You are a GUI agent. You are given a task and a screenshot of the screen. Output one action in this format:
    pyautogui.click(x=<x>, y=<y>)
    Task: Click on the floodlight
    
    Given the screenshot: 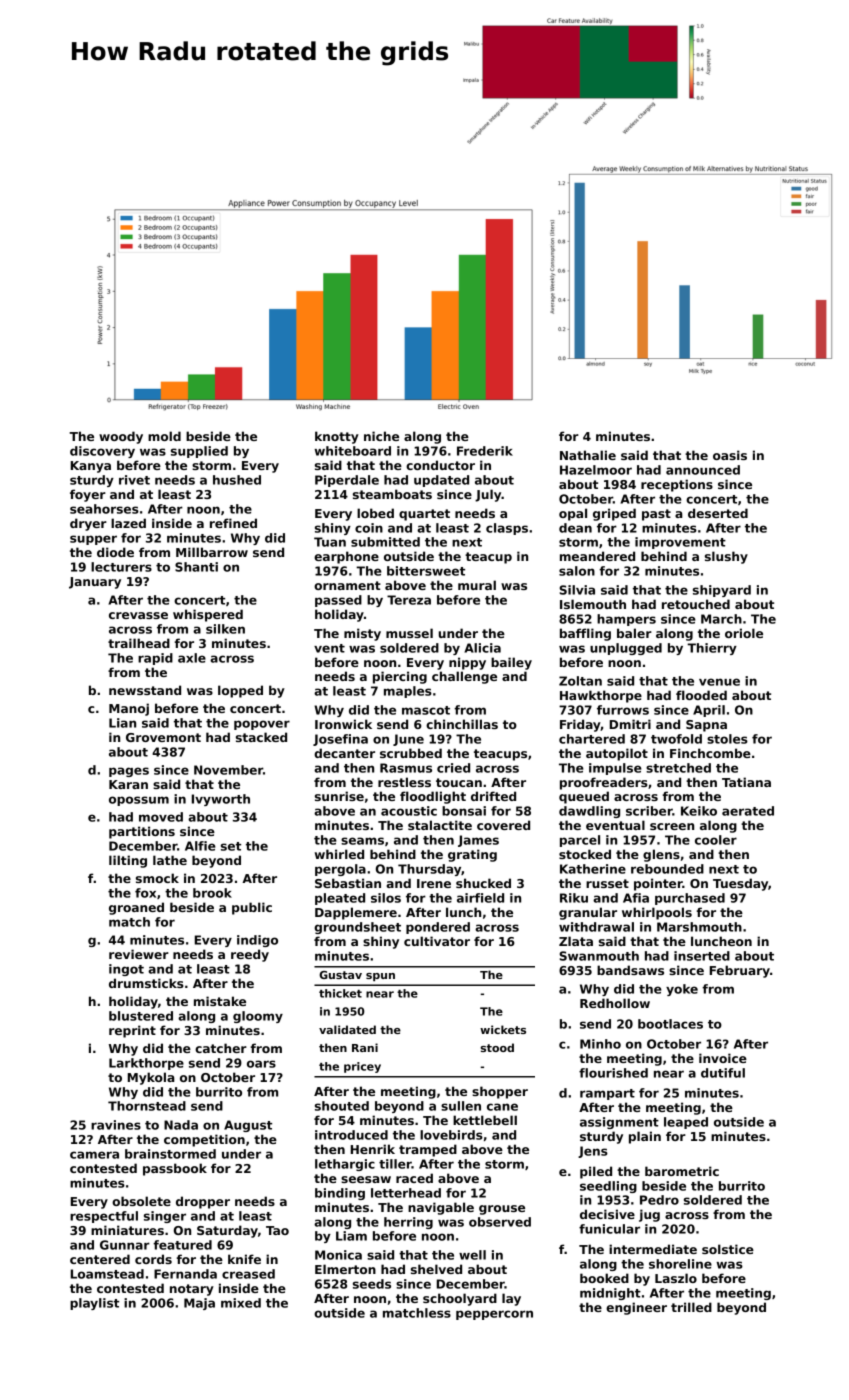 What is the action you would take?
    pyautogui.click(x=433, y=797)
